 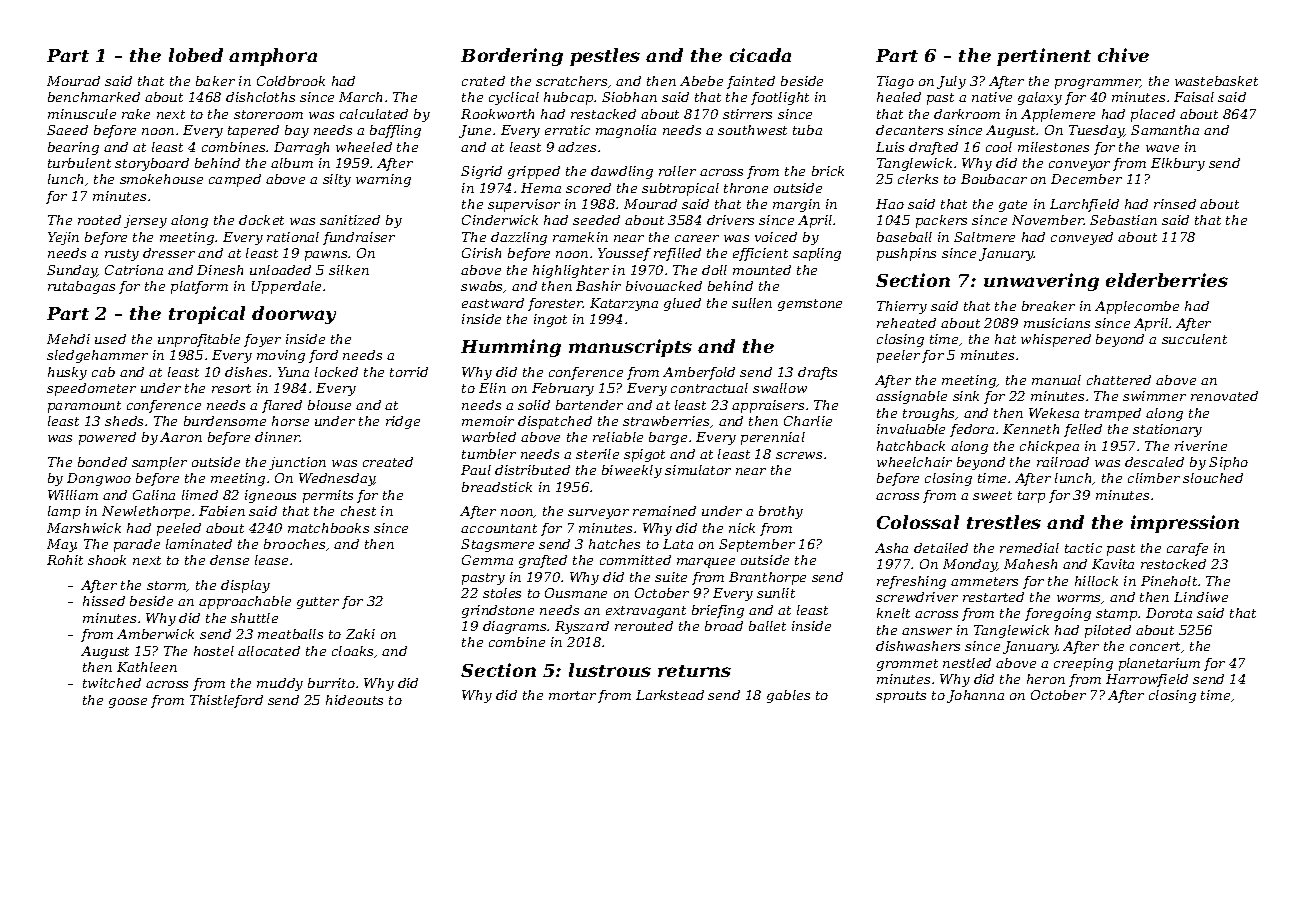 I want to click on goose, so click(x=128, y=703).
